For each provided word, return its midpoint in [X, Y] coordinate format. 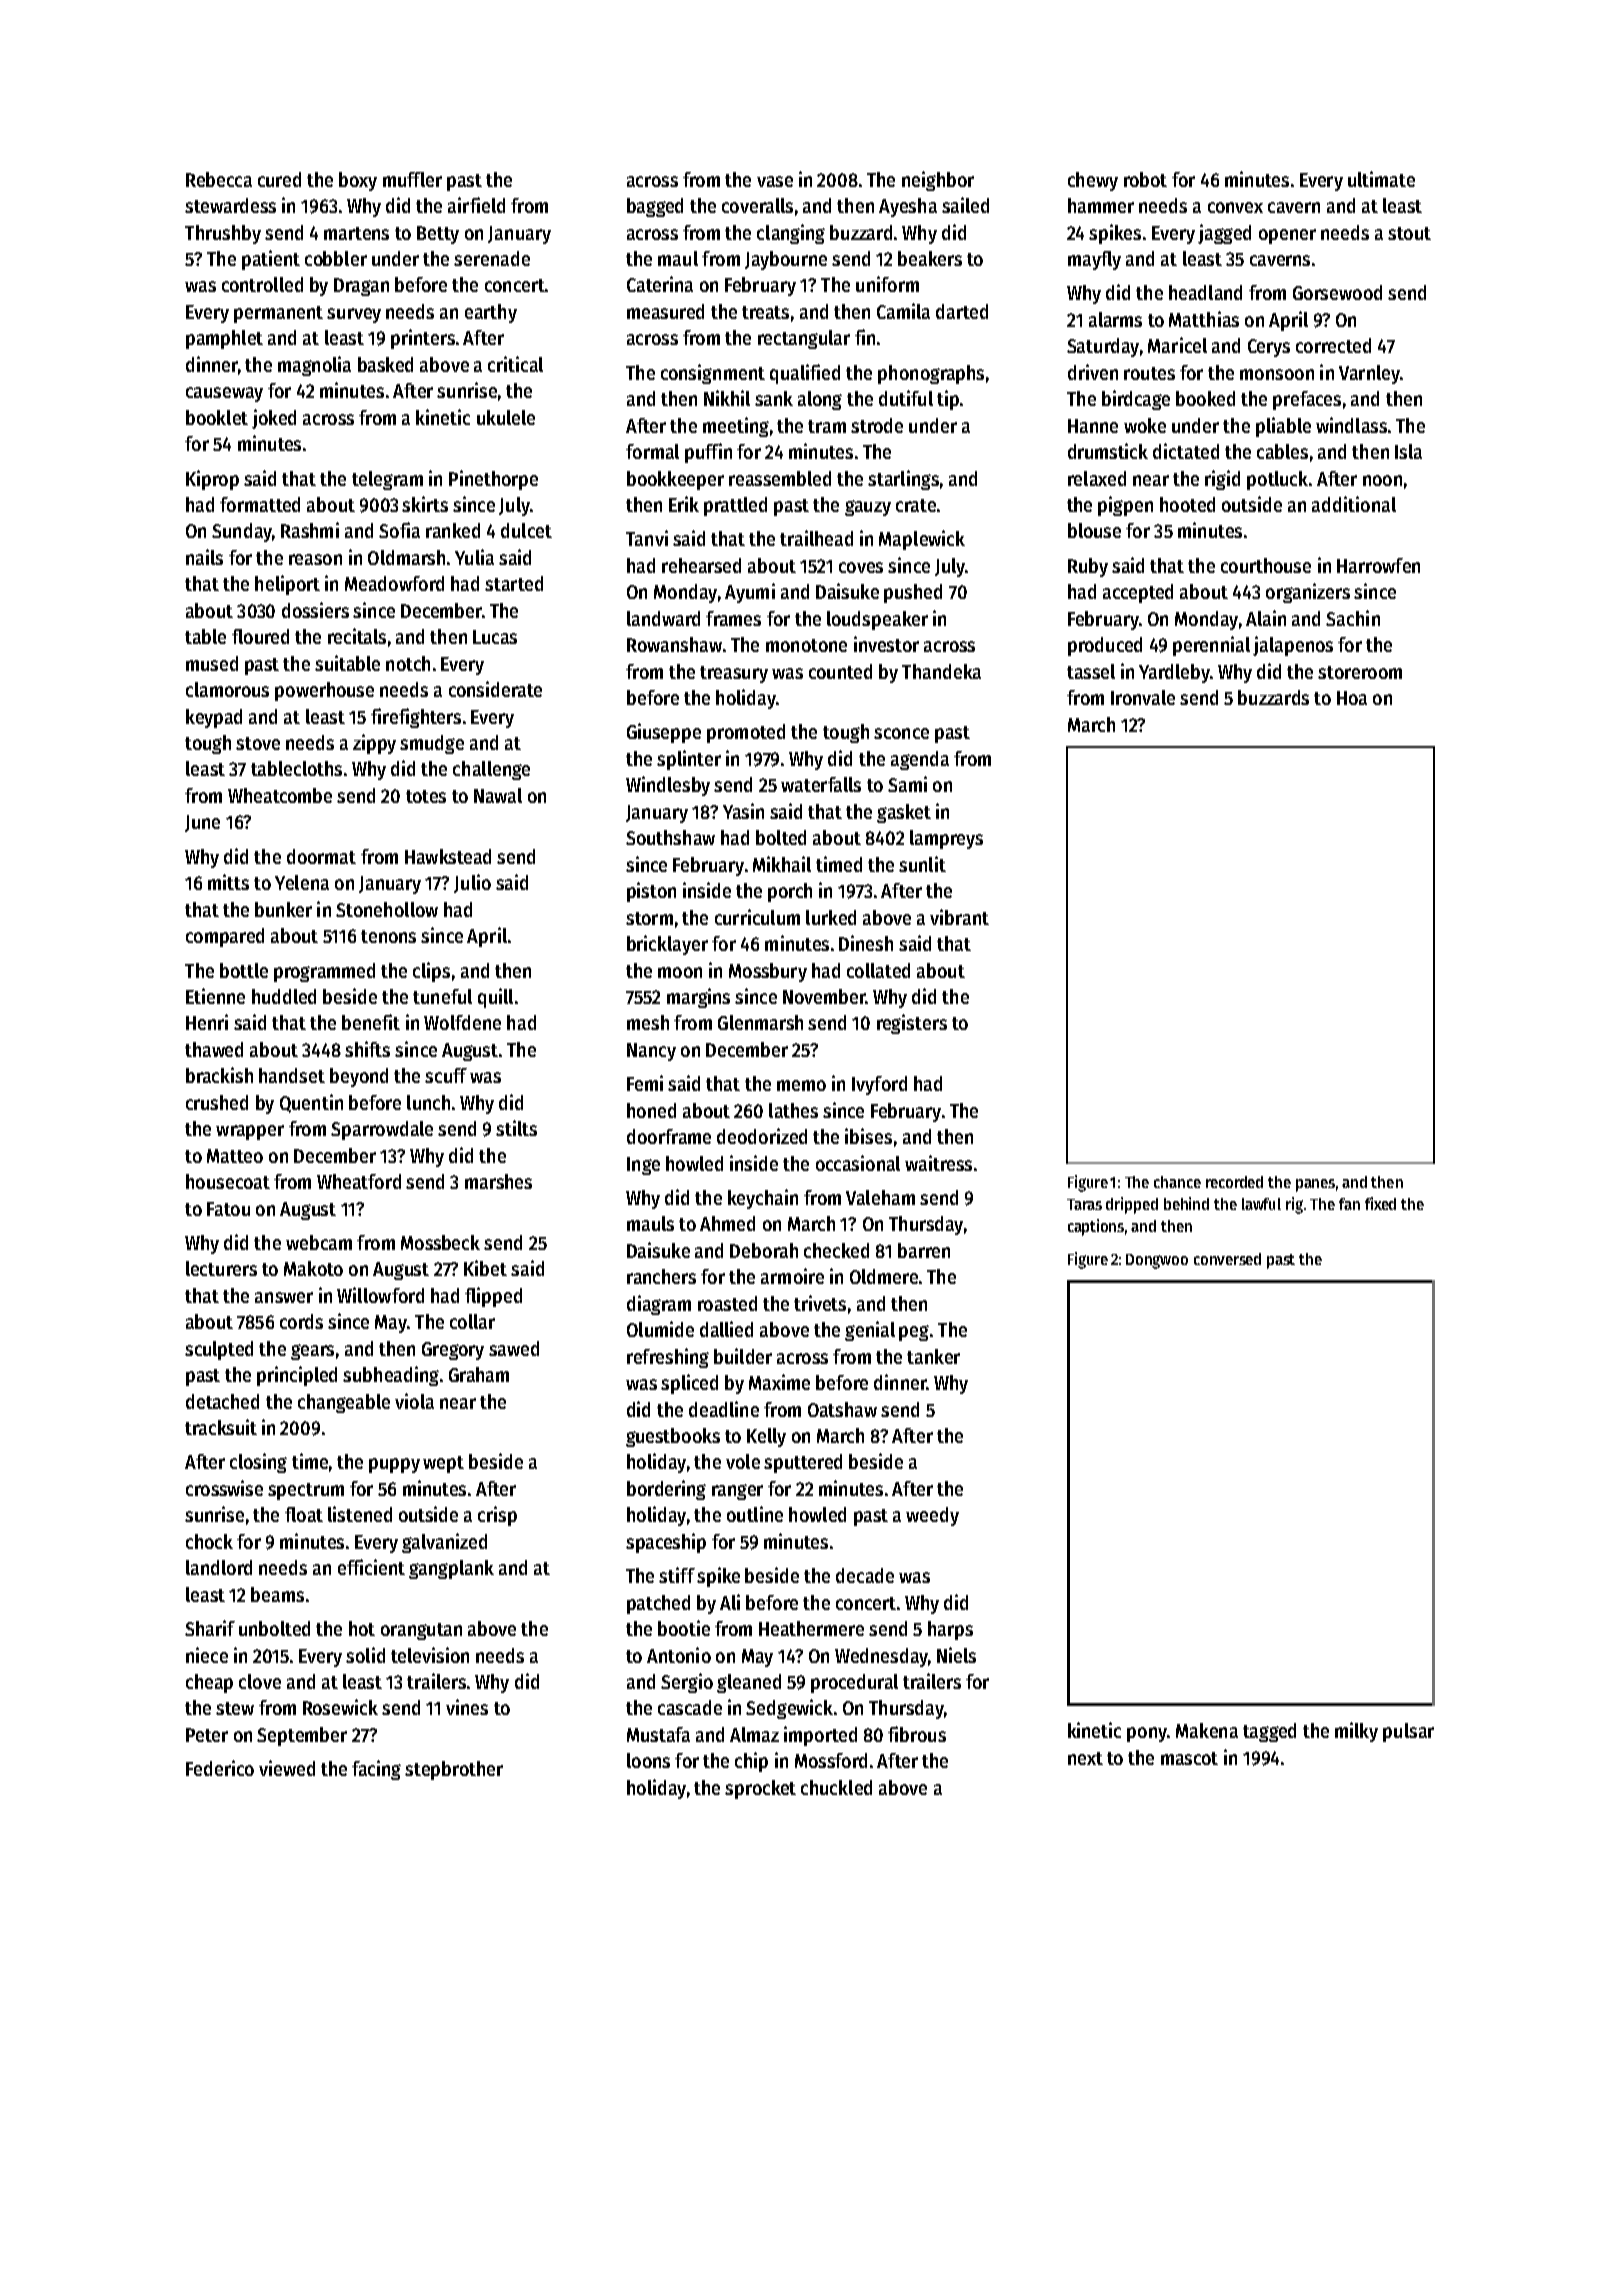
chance [1177, 1182]
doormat [321, 856]
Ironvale [1143, 697]
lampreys [946, 839]
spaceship [666, 1543]
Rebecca [219, 179]
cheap [209, 1683]
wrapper [250, 1132]
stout [1409, 233]
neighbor [938, 181]
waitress [938, 1163]
